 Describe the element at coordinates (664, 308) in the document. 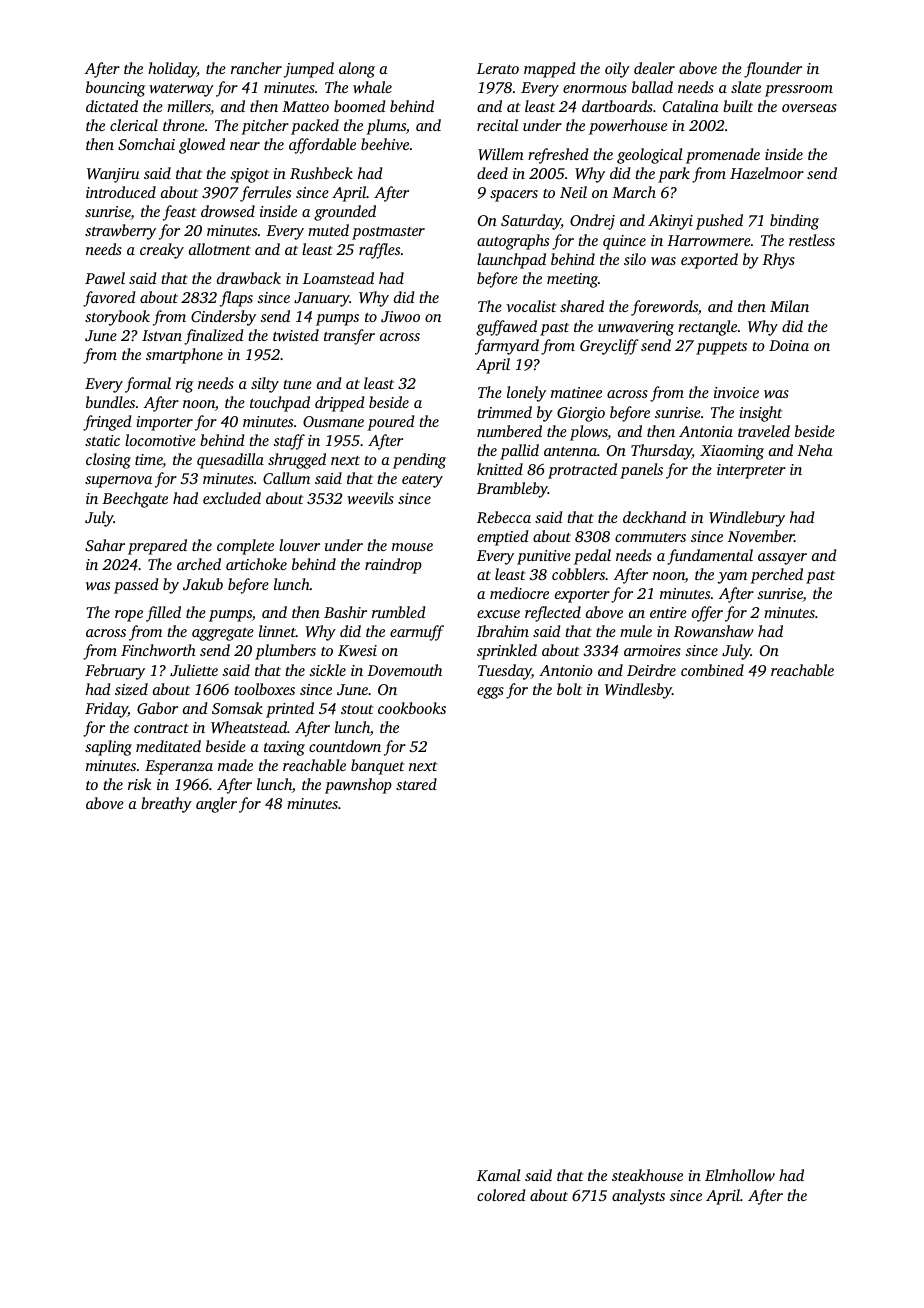

I see `forewords` at that location.
